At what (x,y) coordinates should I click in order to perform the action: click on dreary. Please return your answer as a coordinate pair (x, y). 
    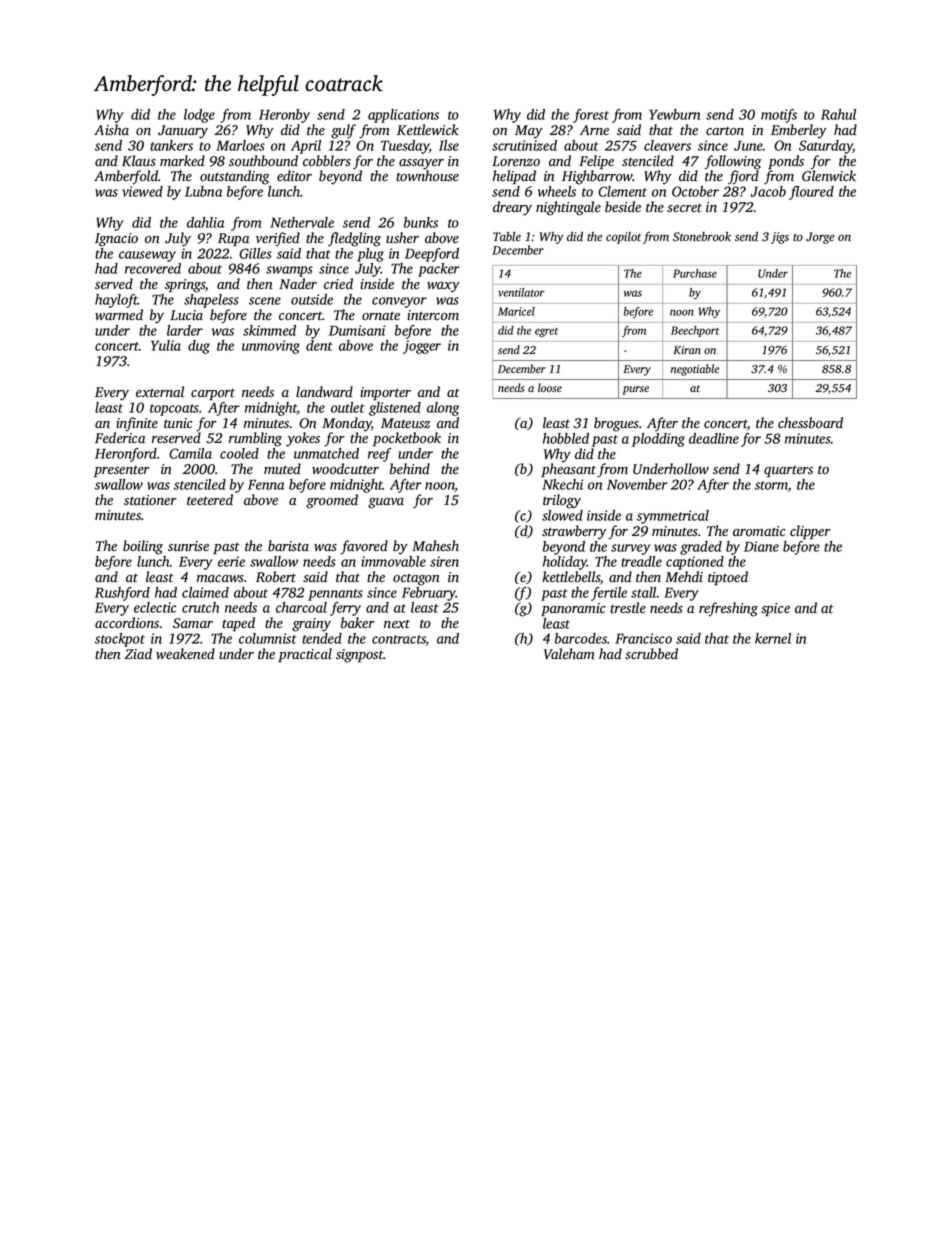
    Looking at the image, I should click on (512, 208).
